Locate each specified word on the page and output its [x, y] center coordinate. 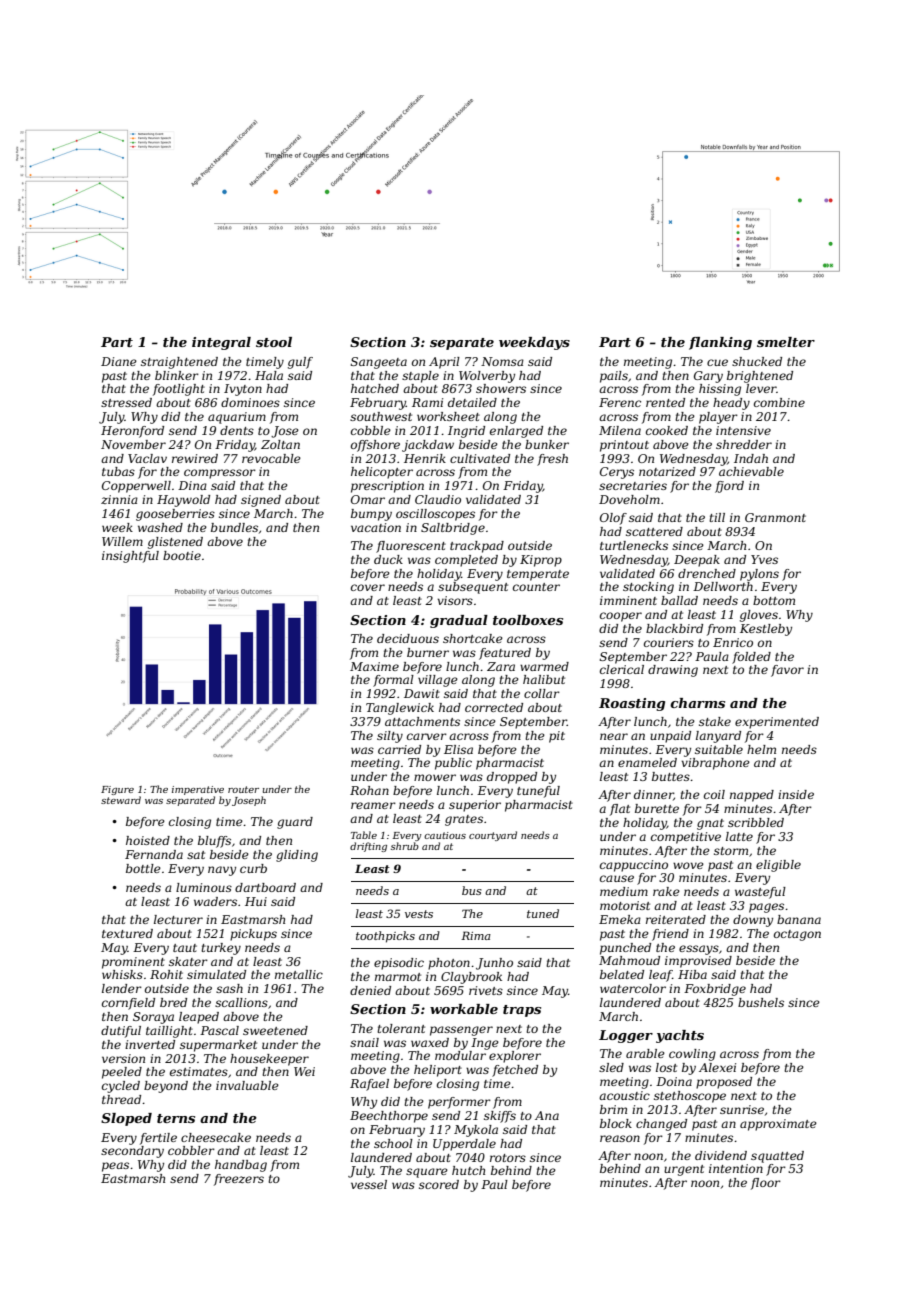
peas [115, 1167]
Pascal [219, 1030]
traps [522, 1011]
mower [435, 777]
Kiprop [541, 561]
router [243, 789]
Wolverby [487, 377]
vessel [369, 1184]
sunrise [742, 1109]
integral [221, 343]
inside [796, 794]
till [717, 517]
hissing [720, 390]
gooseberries [175, 515]
